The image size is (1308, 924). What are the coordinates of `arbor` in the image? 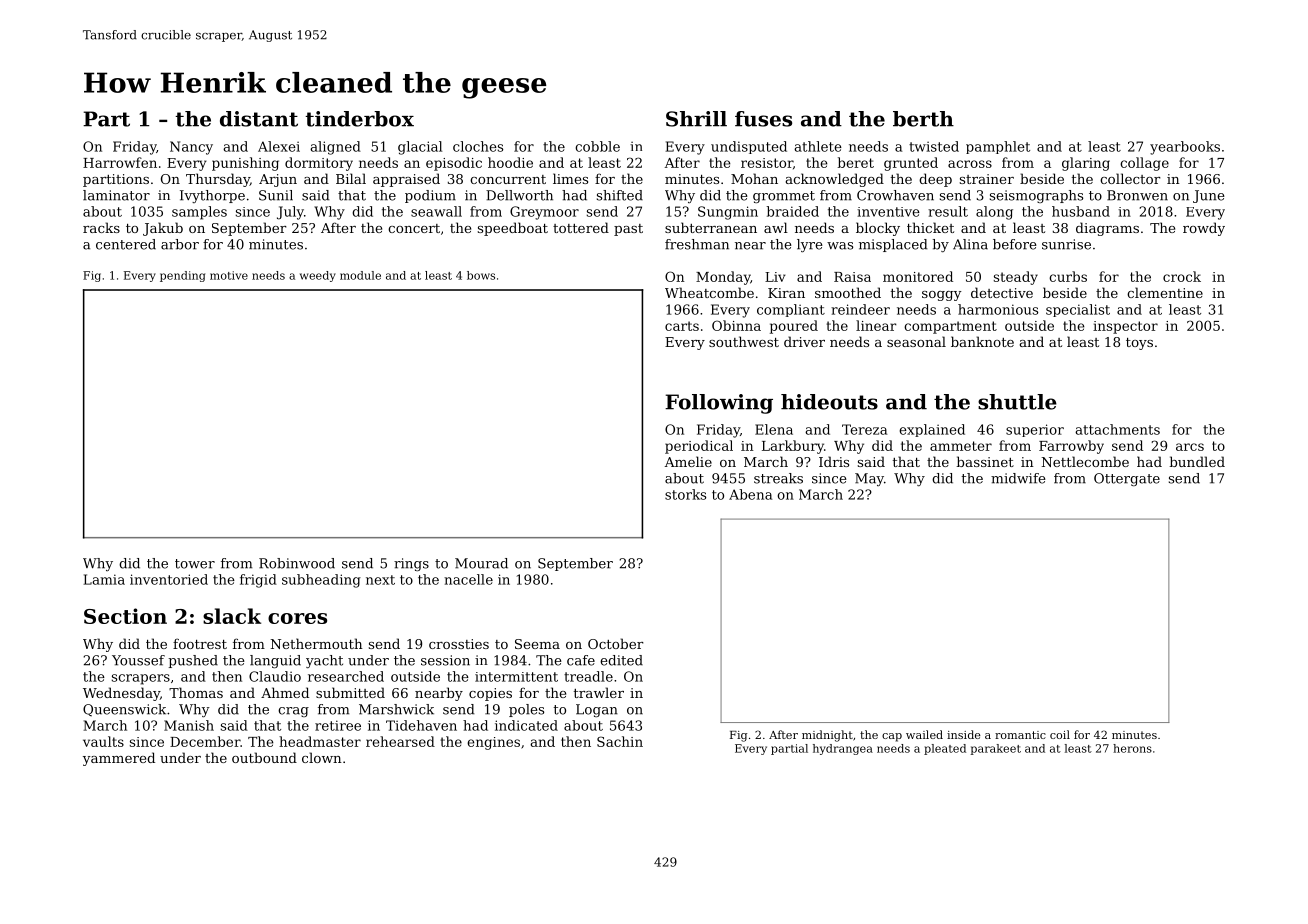 It's located at (180, 244).
